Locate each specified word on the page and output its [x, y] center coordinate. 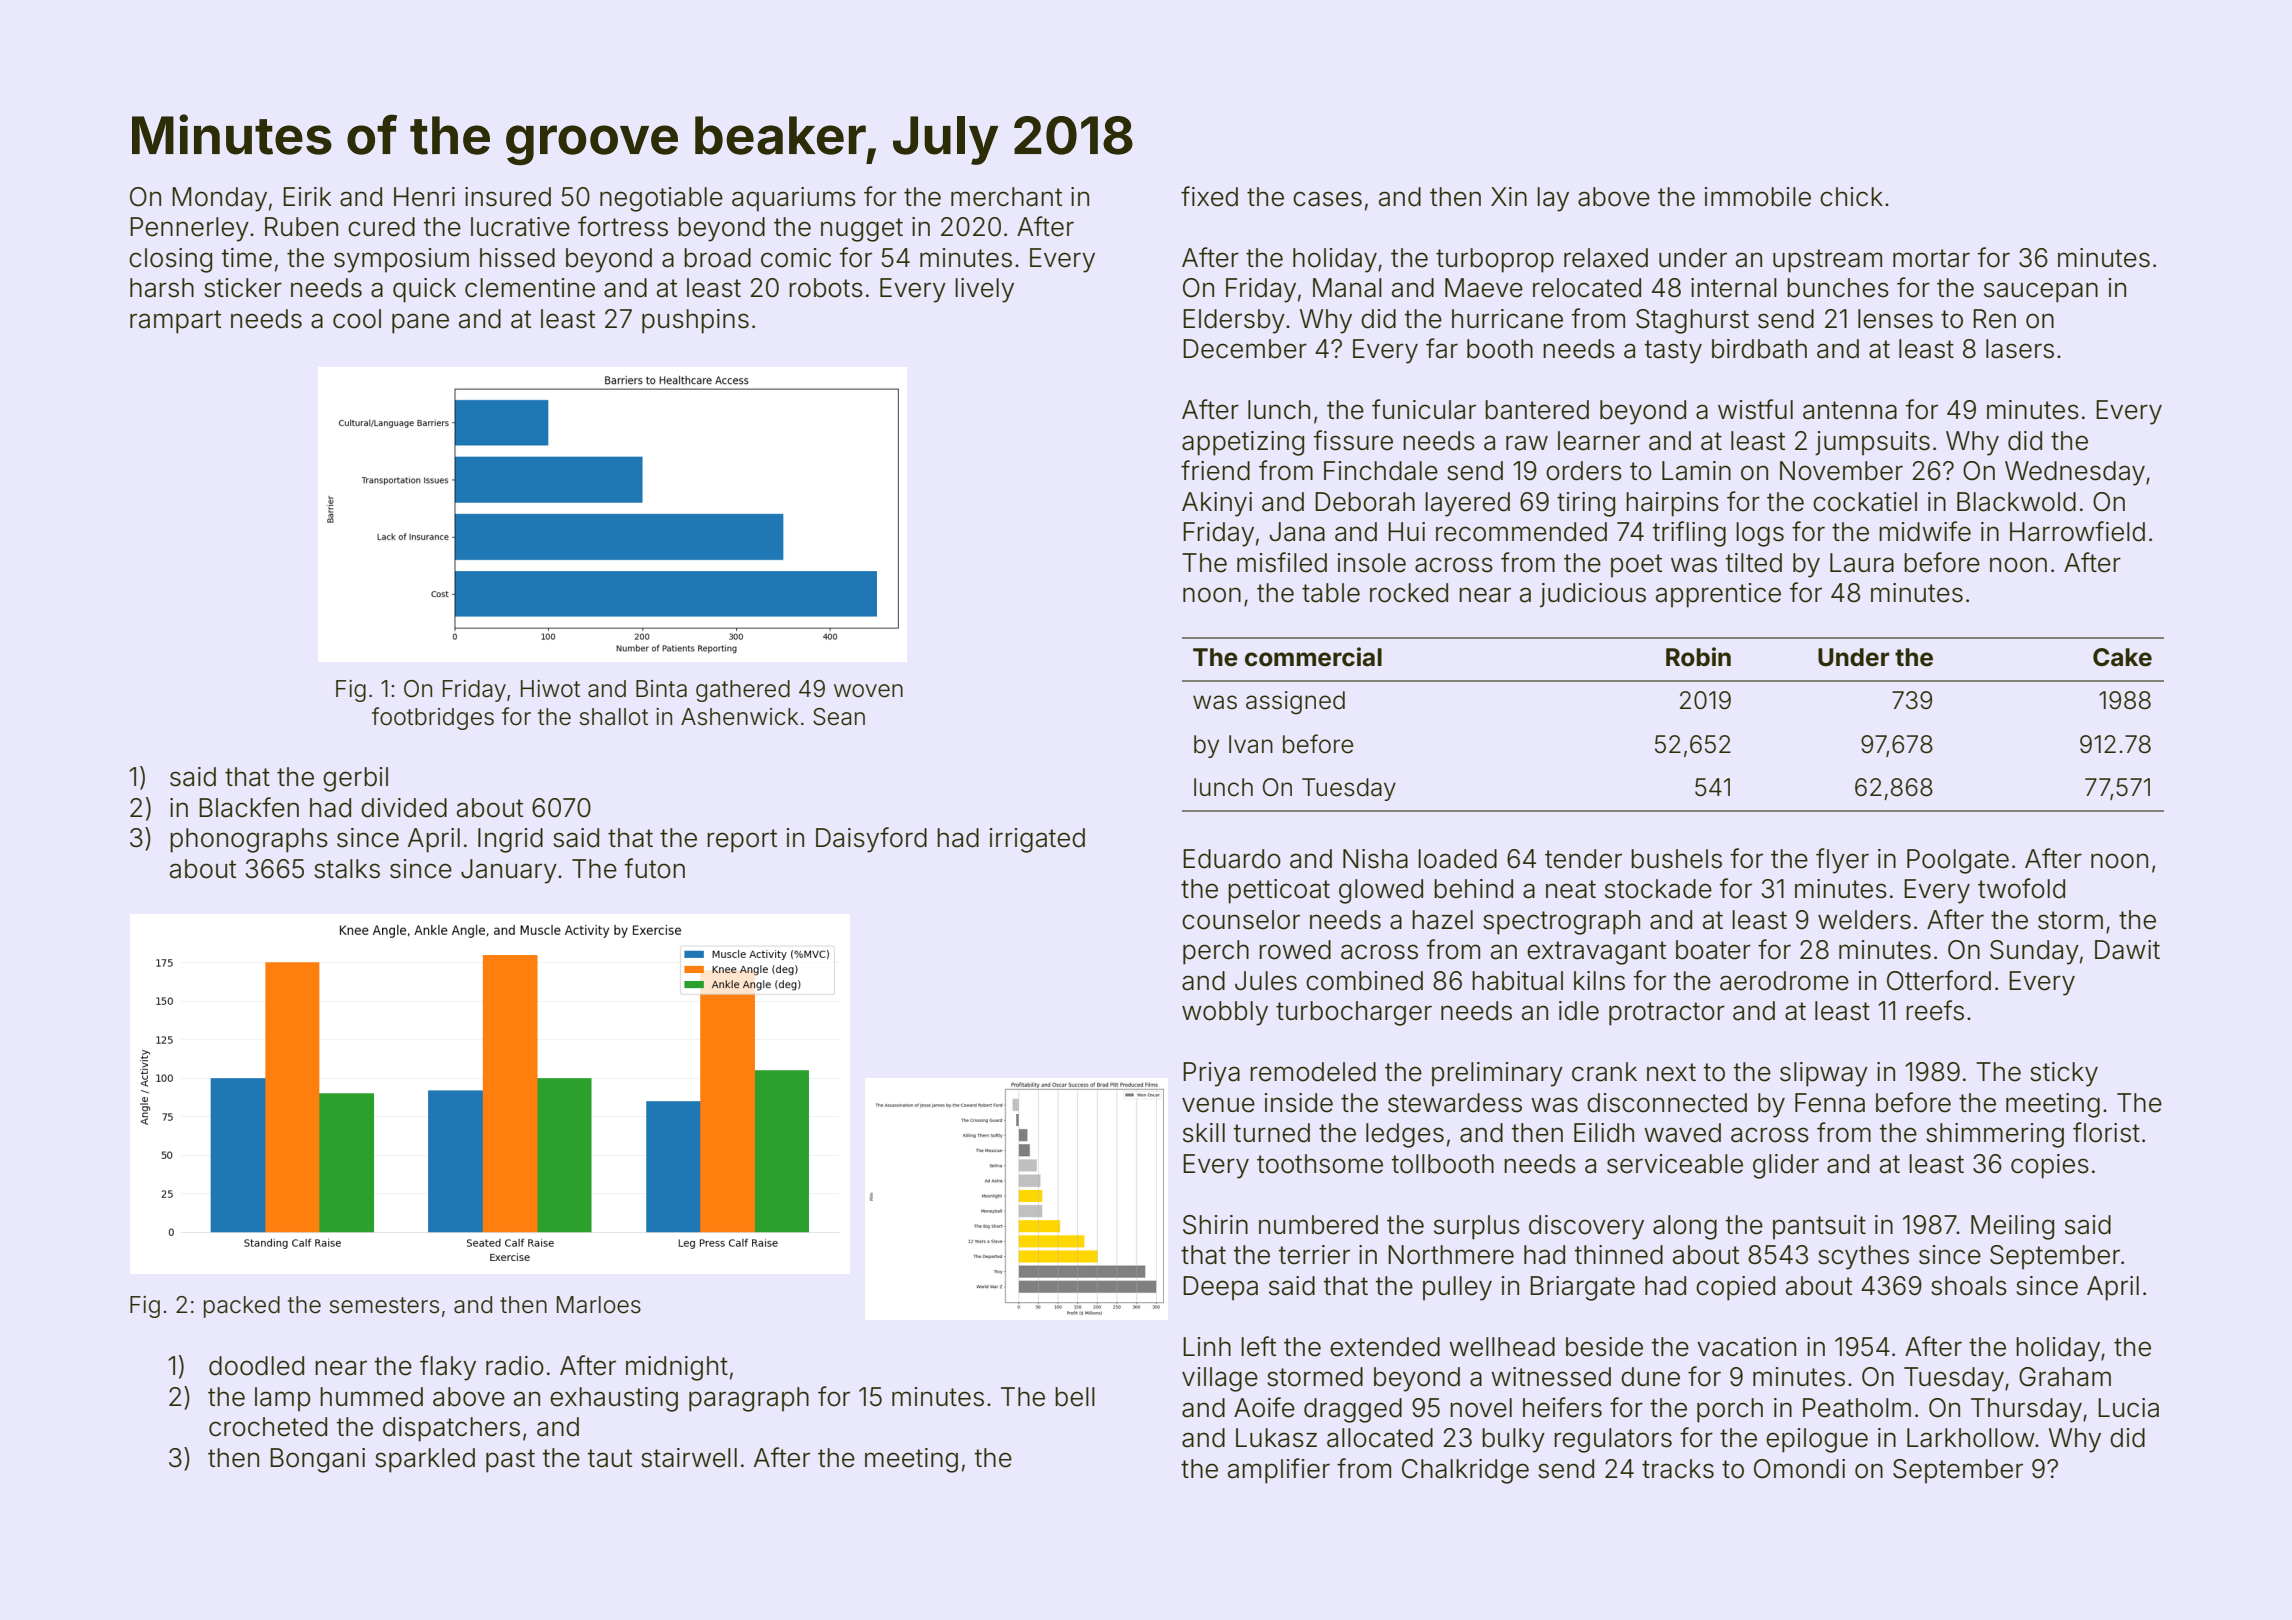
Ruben [301, 227]
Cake [2122, 657]
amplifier [1279, 1471]
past [510, 1461]
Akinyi [1217, 504]
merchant [1006, 197]
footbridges [433, 718]
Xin [1509, 196]
